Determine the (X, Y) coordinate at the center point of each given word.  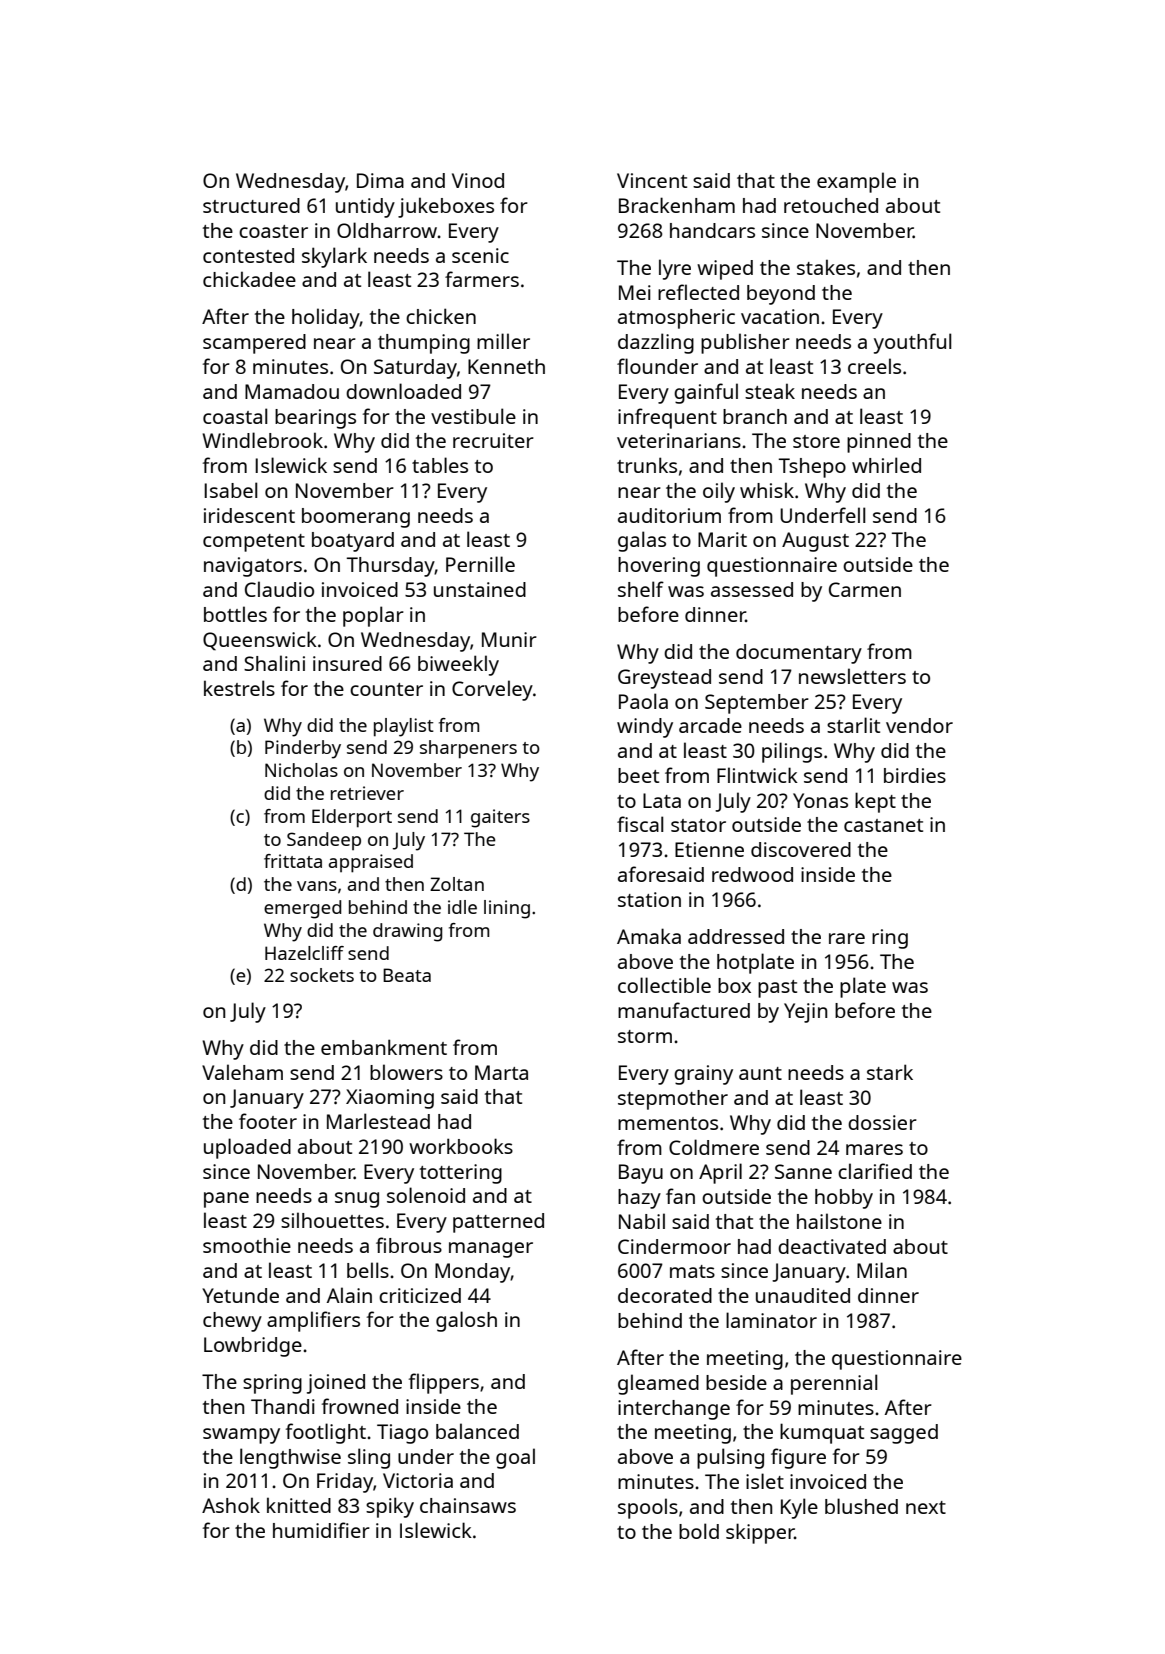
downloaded (403, 391)
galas (642, 541)
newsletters (852, 676)
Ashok (231, 1505)
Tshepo (812, 468)
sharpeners (468, 749)
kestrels (239, 688)
